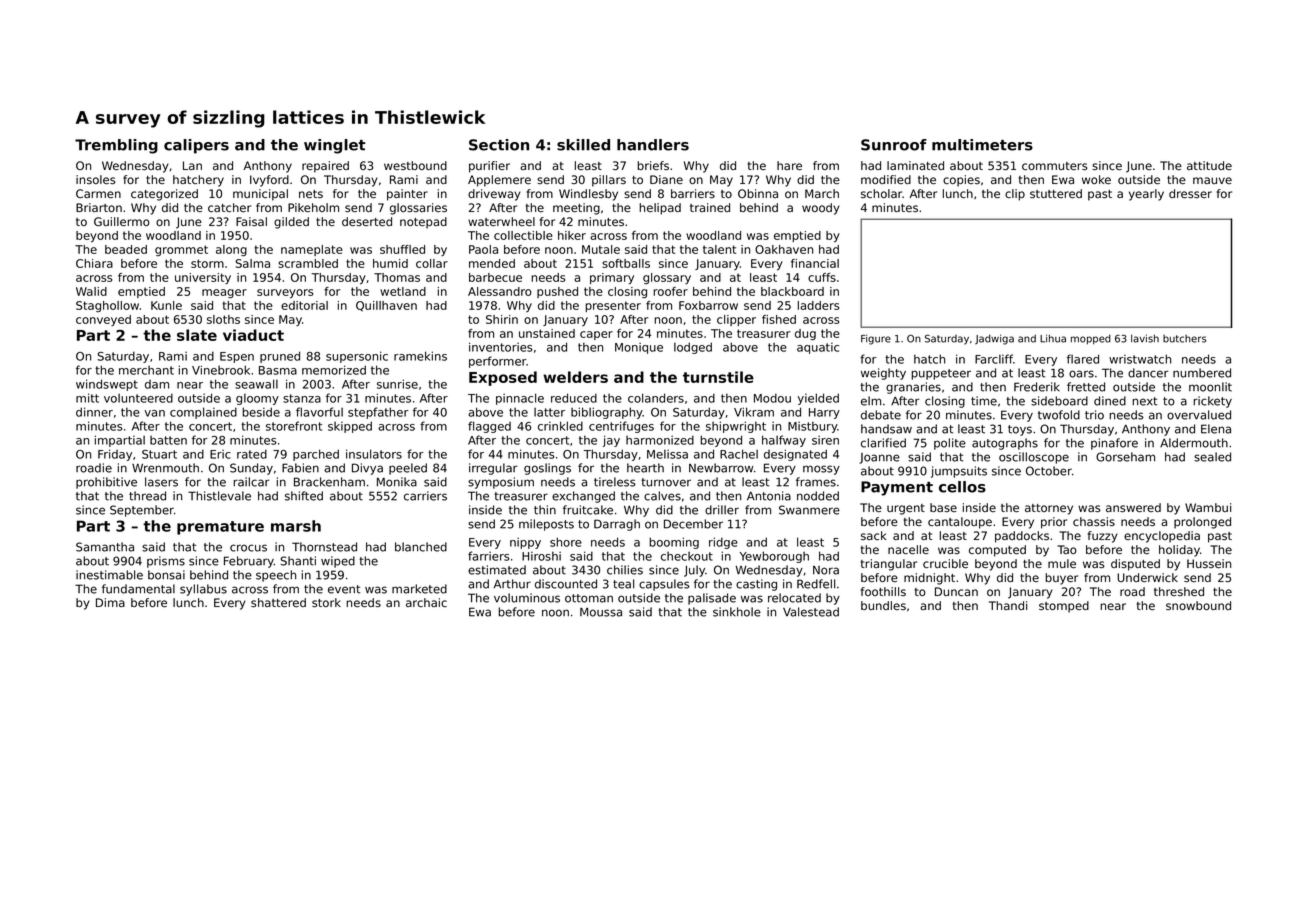 The height and width of the image is (924, 1308). Describe the element at coordinates (960, 523) in the image. I see `cantaloupe` at that location.
